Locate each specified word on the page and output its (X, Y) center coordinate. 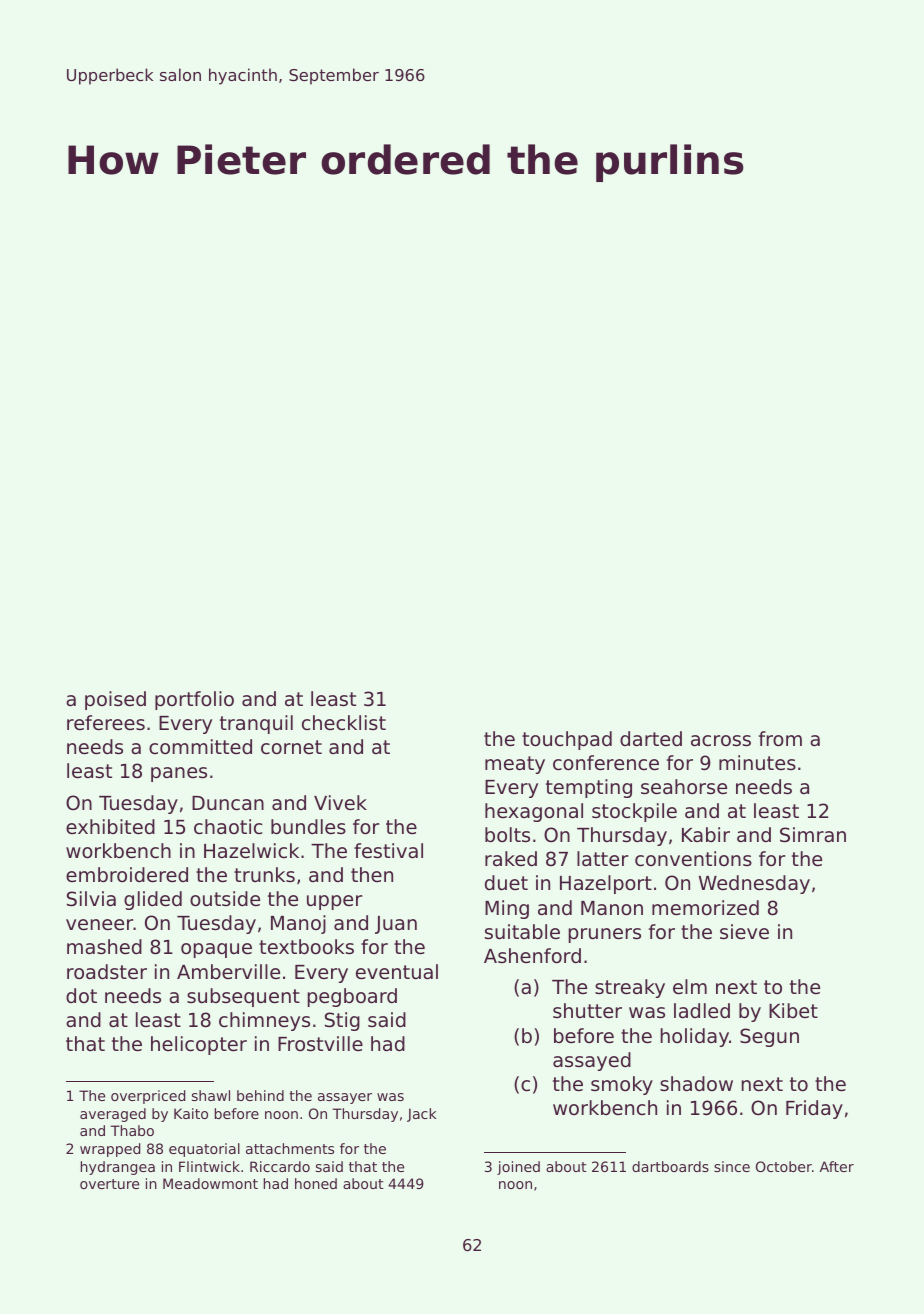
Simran (813, 834)
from (780, 738)
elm (690, 986)
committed (200, 746)
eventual (397, 971)
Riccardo (280, 1166)
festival (388, 850)
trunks (264, 874)
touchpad (567, 740)
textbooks (306, 946)
